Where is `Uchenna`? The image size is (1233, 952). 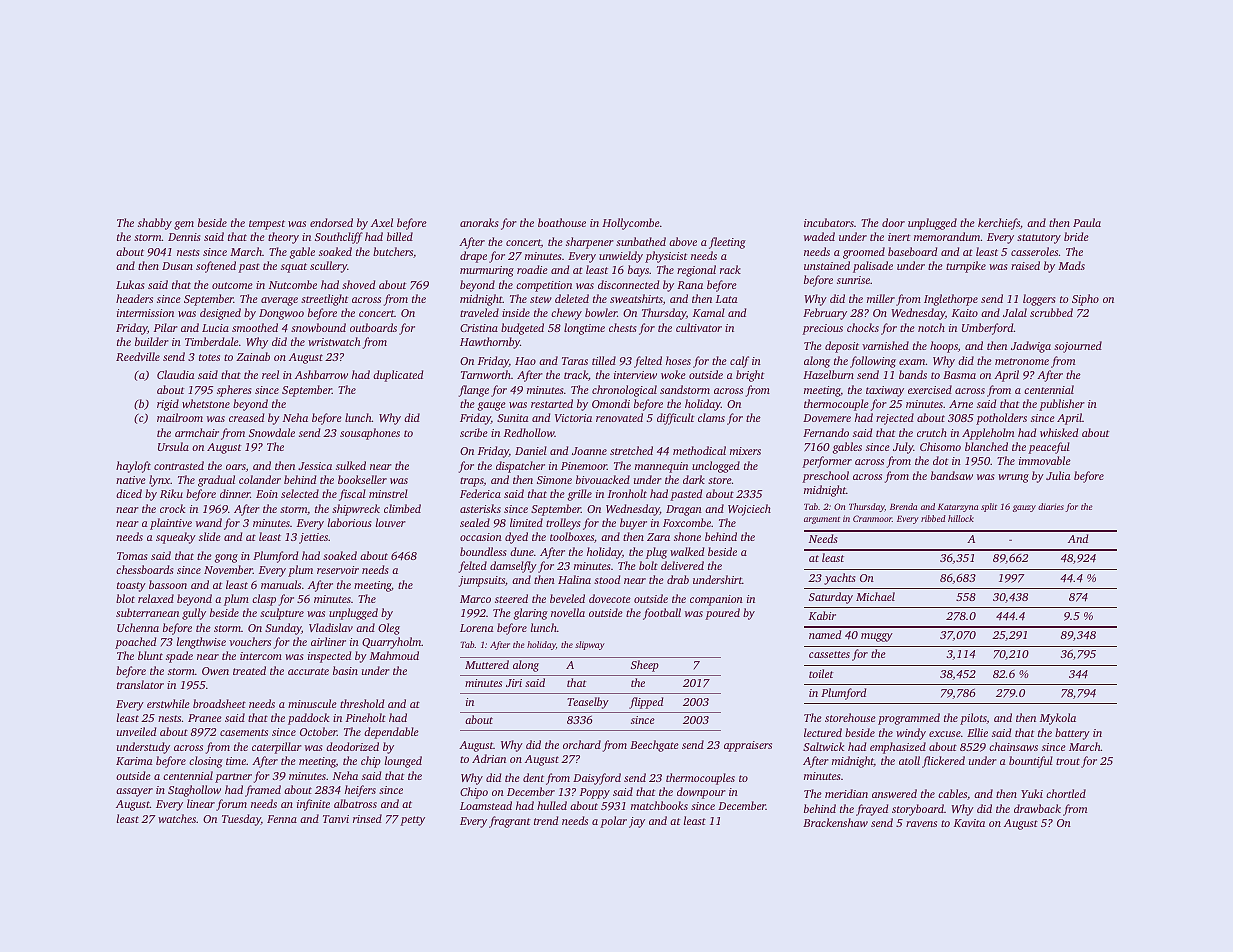
Uchenna is located at coordinates (138, 627).
